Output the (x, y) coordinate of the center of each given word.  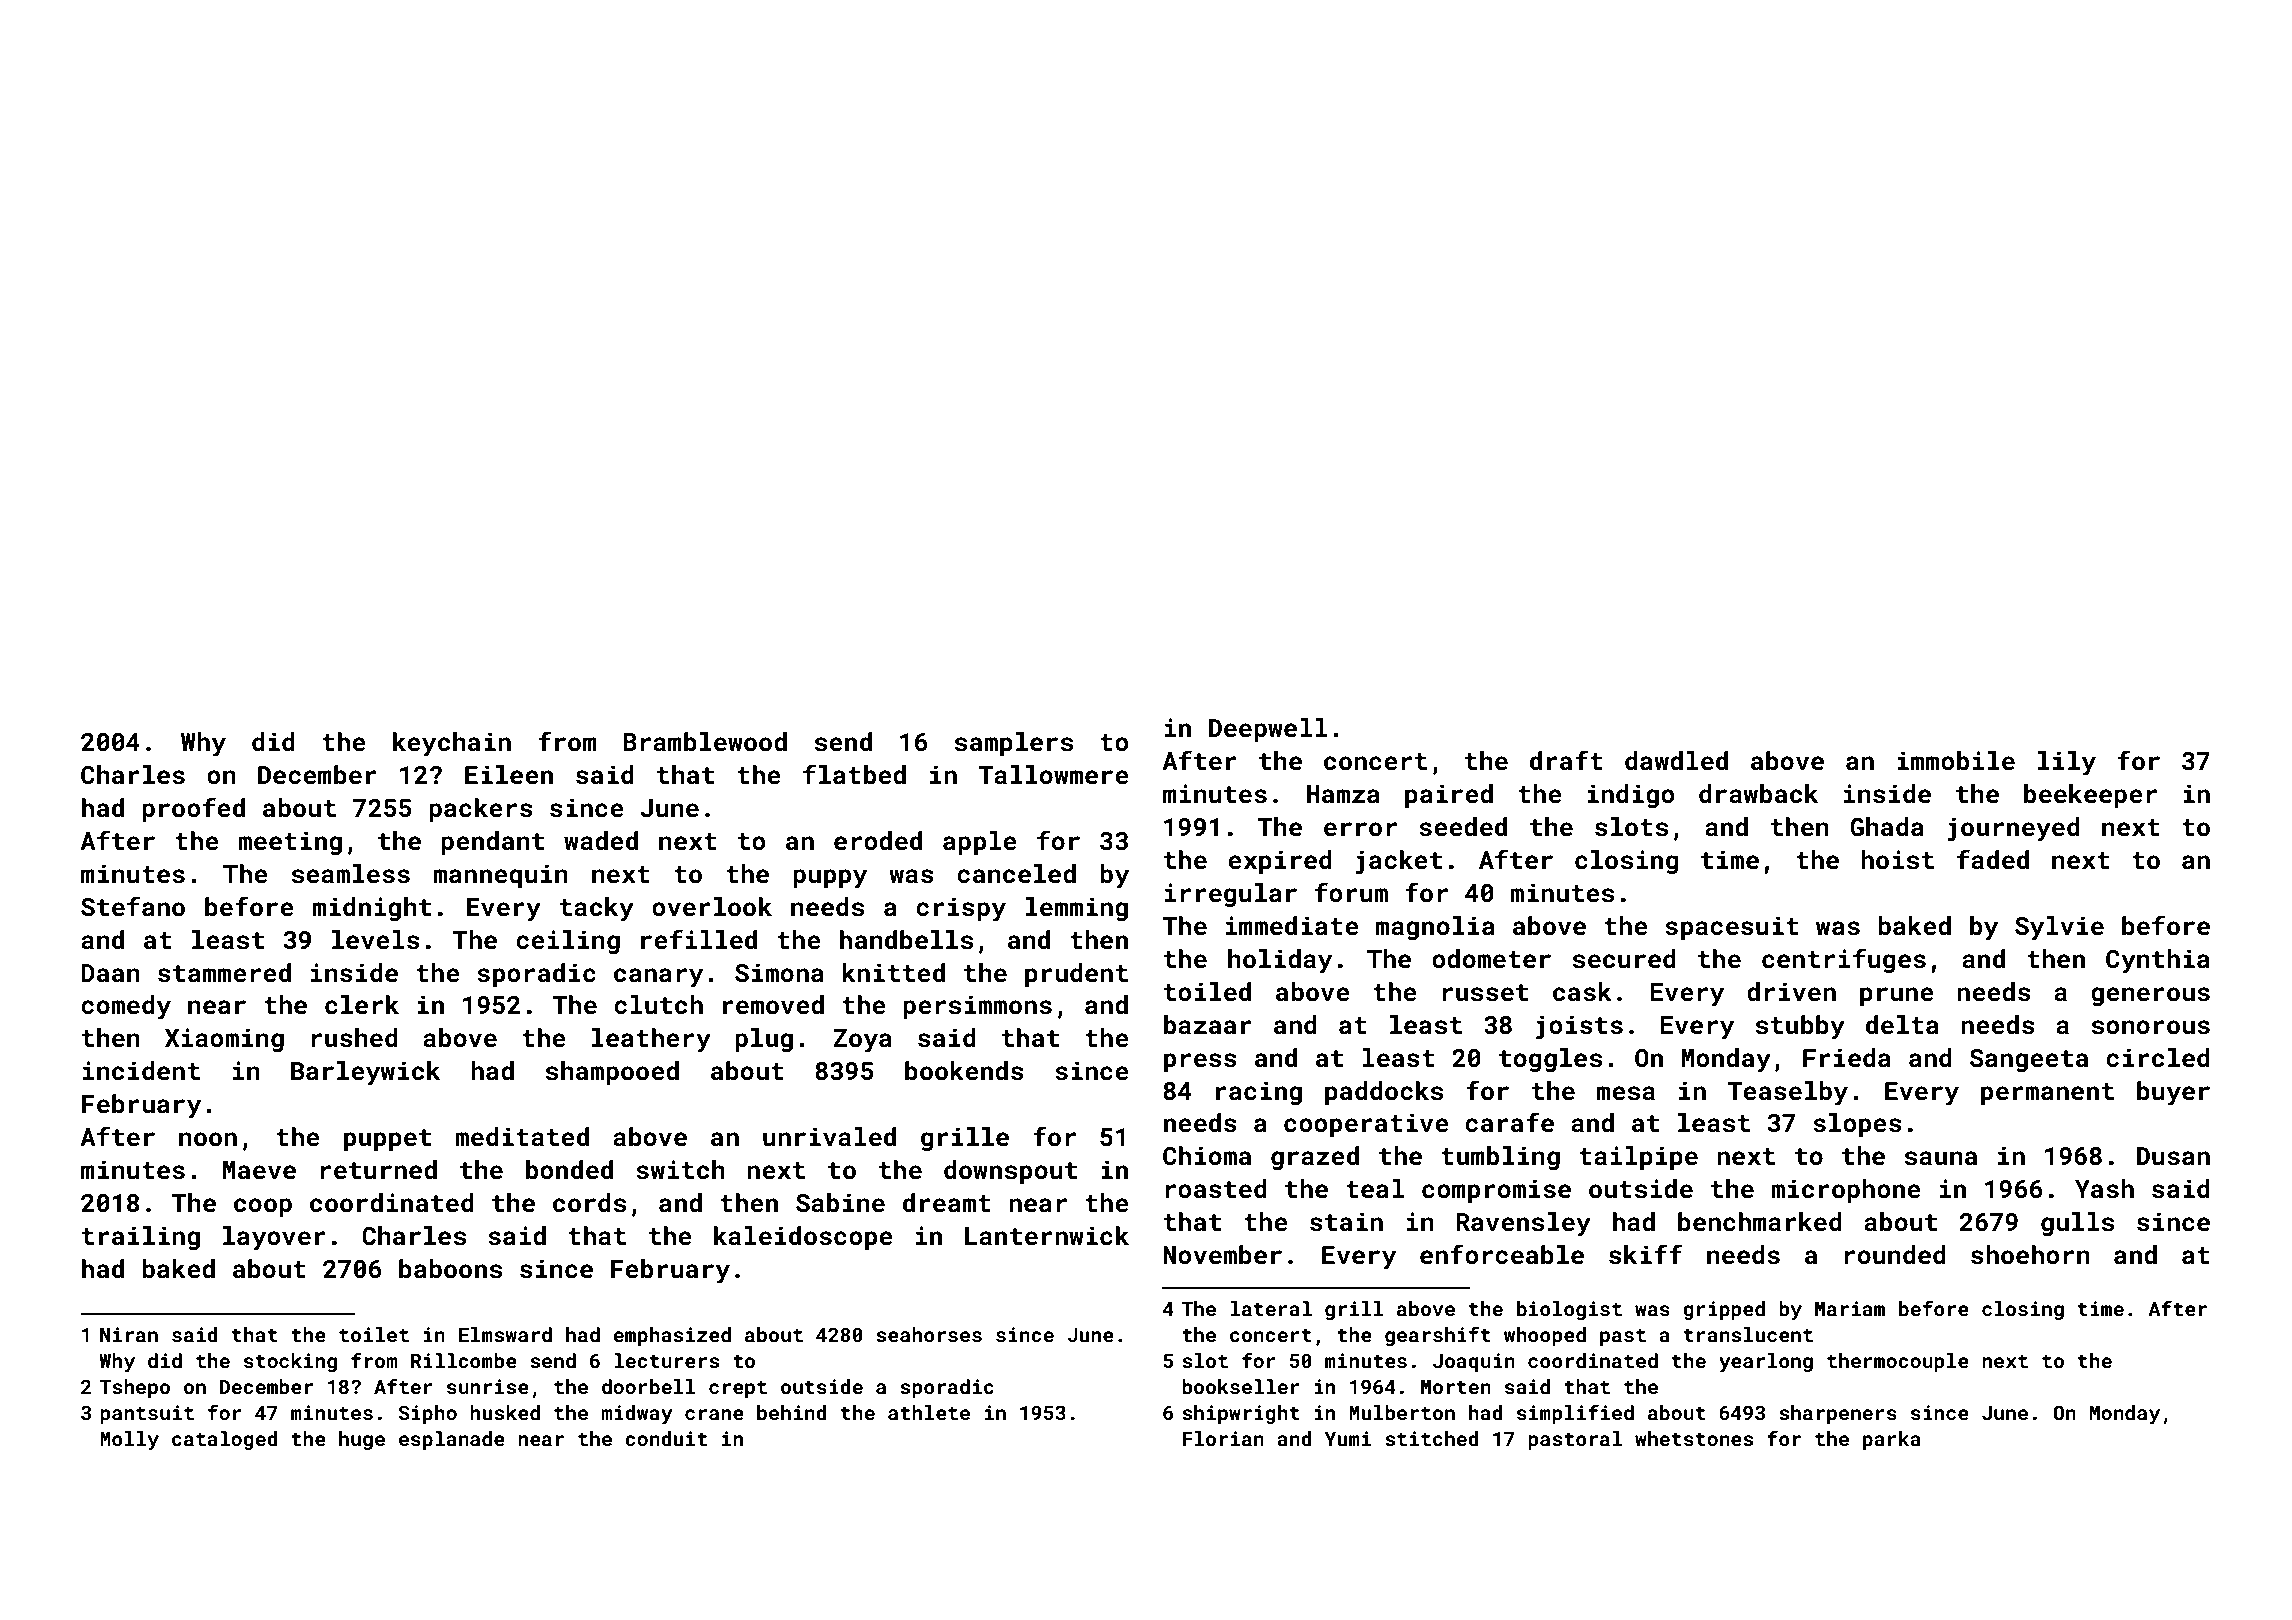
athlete (929, 1412)
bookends (964, 1071)
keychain (452, 744)
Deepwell (1268, 730)
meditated (522, 1137)
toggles (1550, 1060)
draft (1566, 760)
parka (1892, 1440)
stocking (290, 1362)
